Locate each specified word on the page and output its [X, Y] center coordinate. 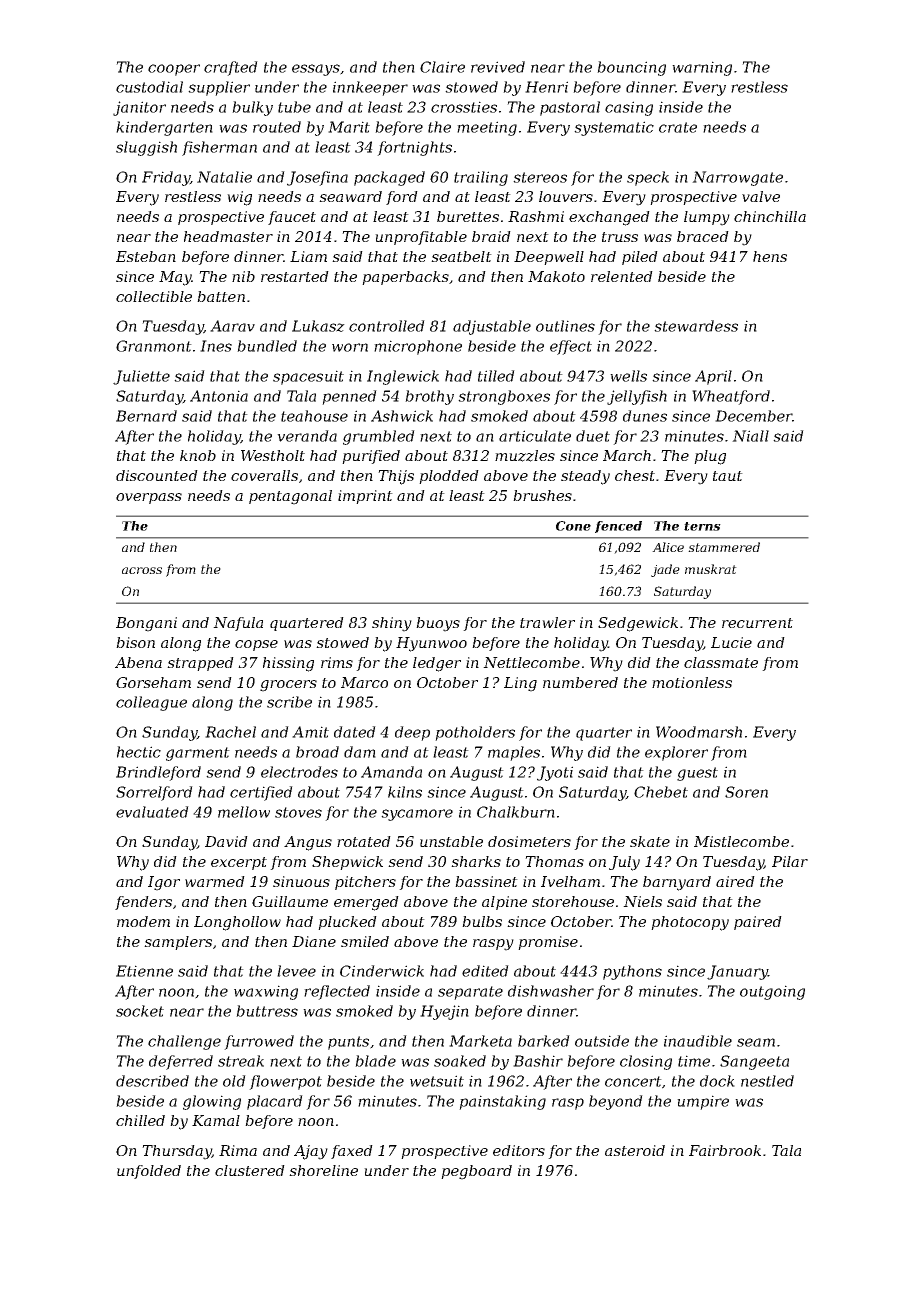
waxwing [266, 992]
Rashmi [536, 216]
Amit [310, 732]
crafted [231, 68]
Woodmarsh [699, 732]
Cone [573, 526]
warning [702, 68]
